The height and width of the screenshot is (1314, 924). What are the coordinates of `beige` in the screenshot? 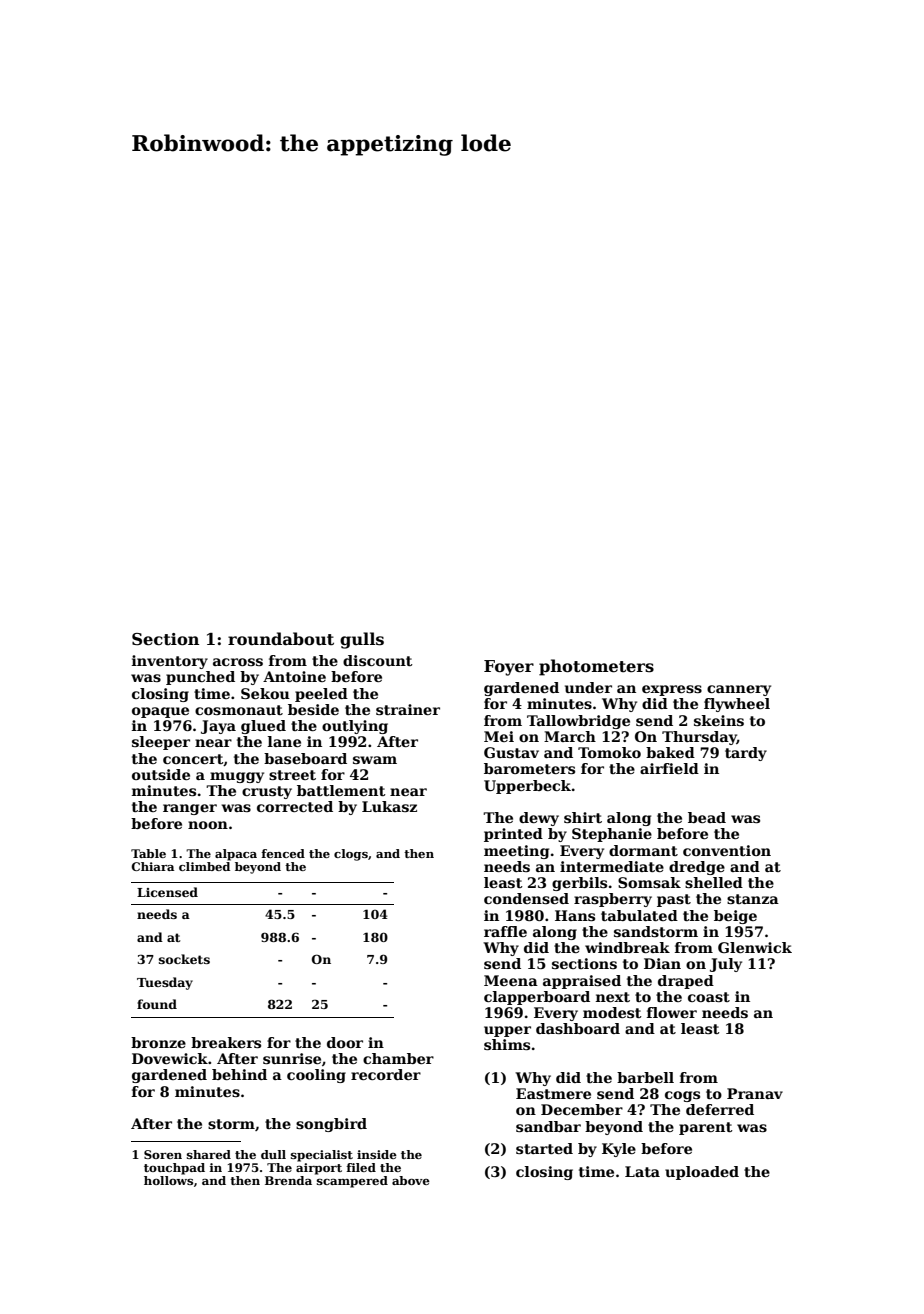 It's located at (735, 917).
